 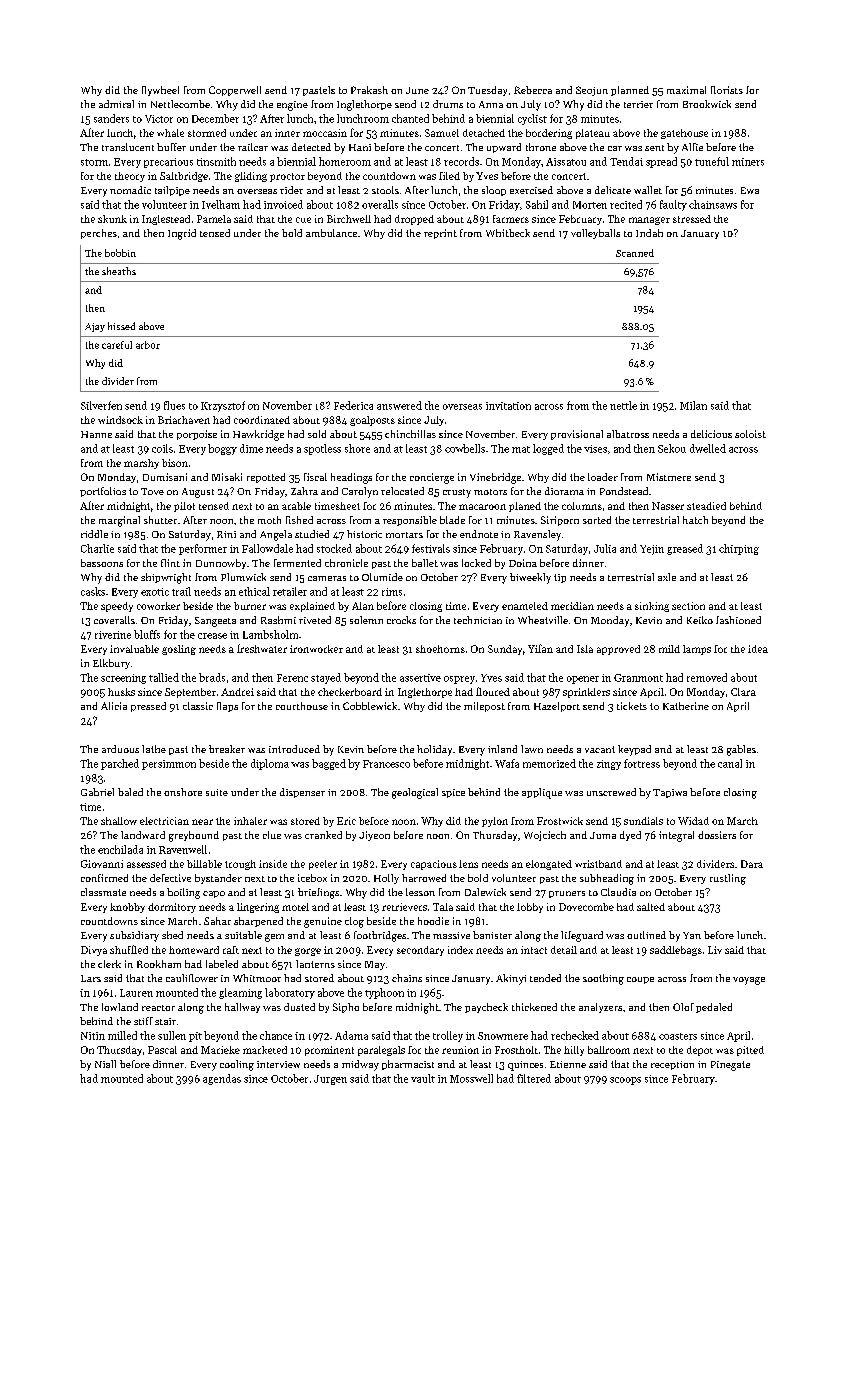 What do you see at coordinates (399, 405) in the screenshot?
I see `answered` at bounding box center [399, 405].
